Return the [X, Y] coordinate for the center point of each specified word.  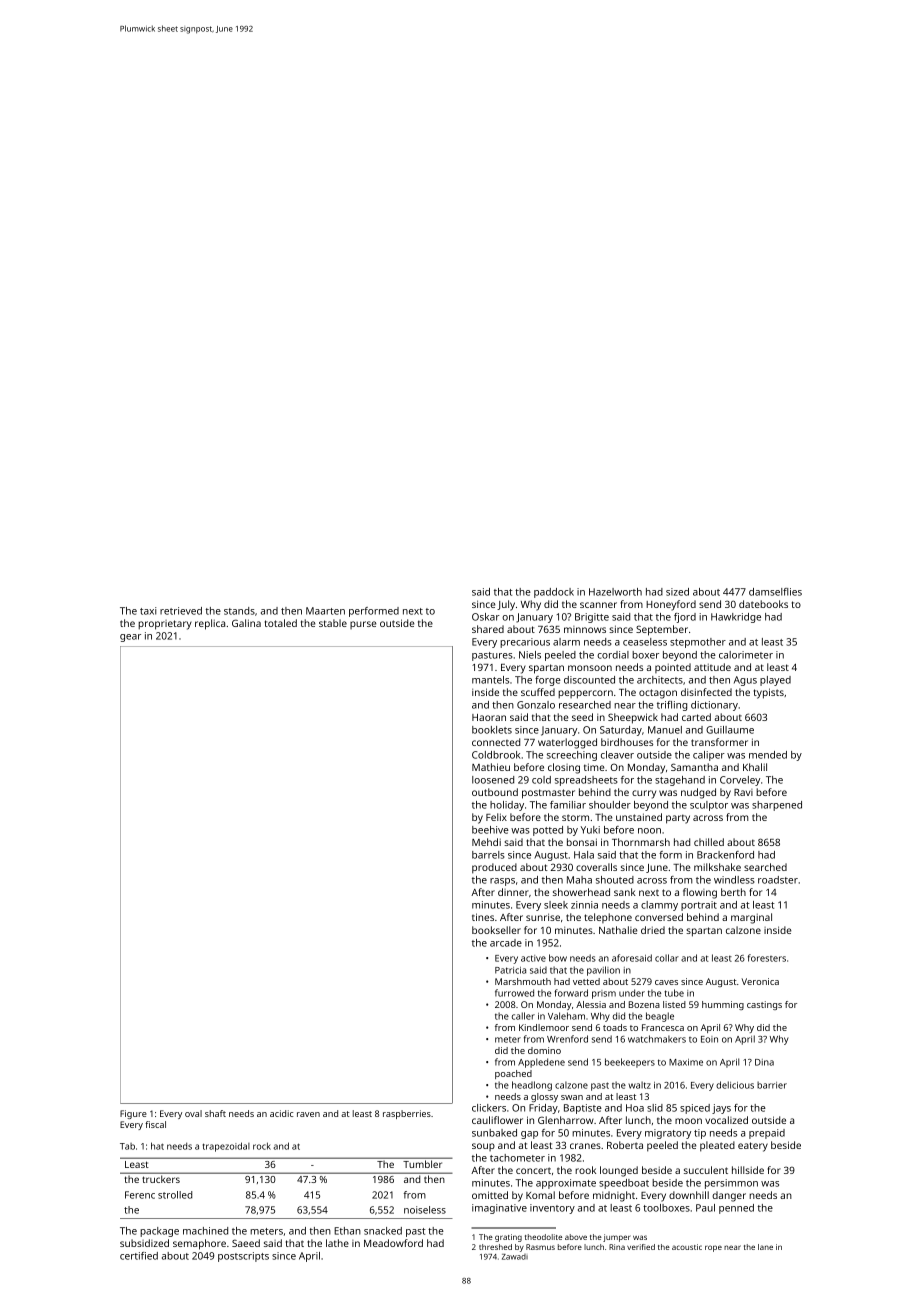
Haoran [489, 717]
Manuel [665, 730]
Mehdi [486, 842]
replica [210, 624]
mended [768, 755]
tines [483, 917]
